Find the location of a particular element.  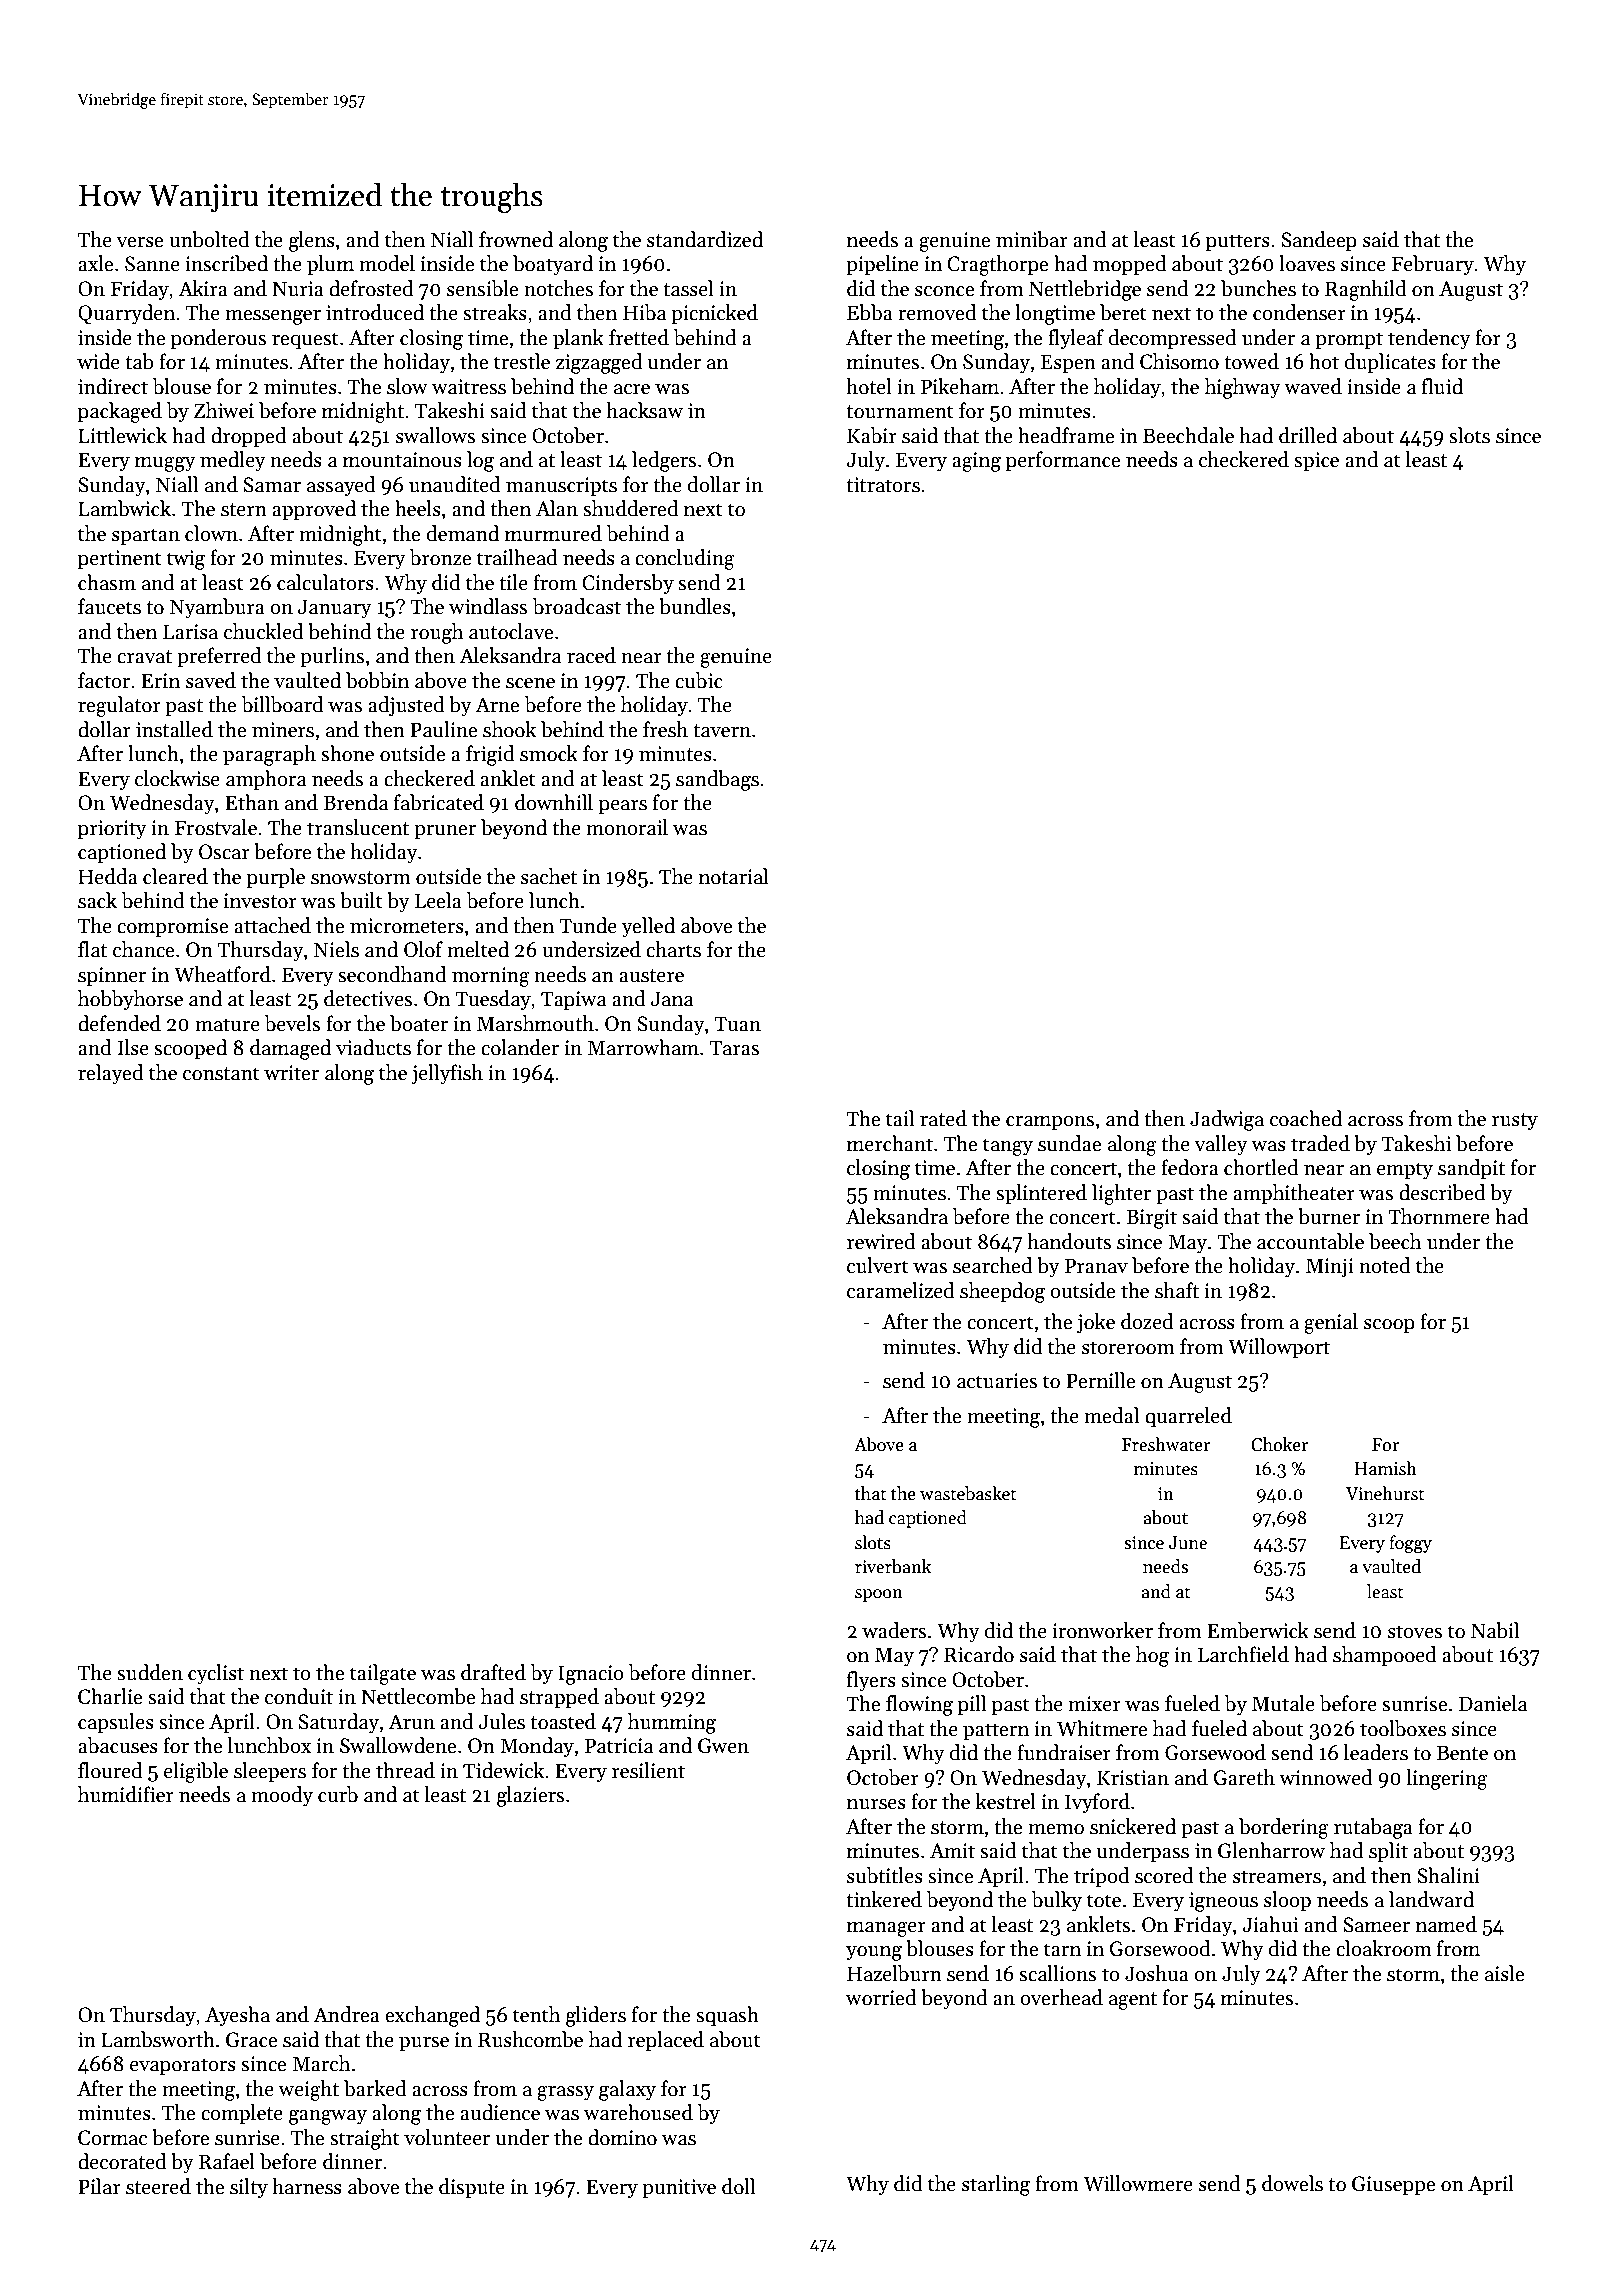

waitress is located at coordinates (469, 387).
